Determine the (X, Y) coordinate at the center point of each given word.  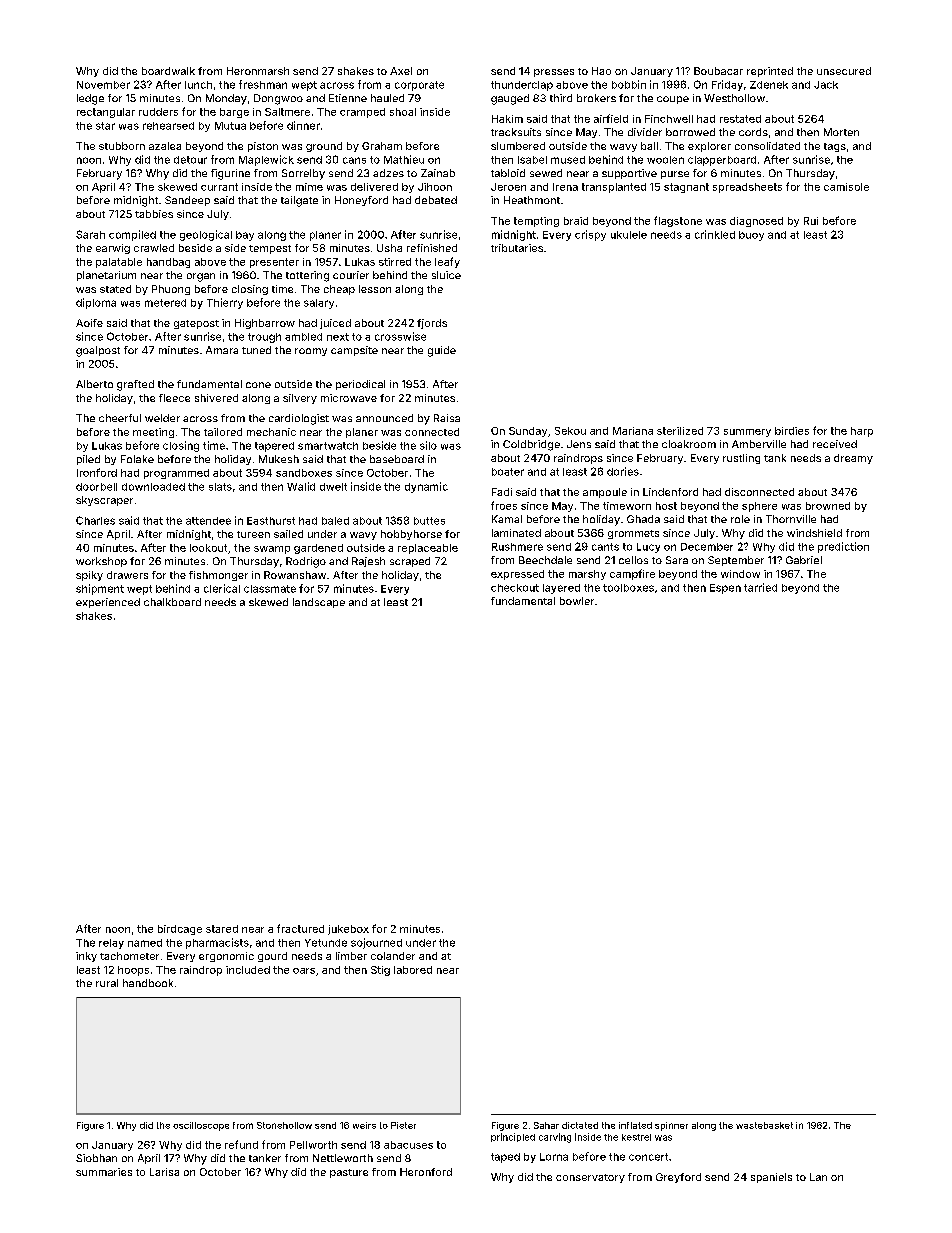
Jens (579, 444)
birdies (792, 431)
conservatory (590, 1178)
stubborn (122, 146)
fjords (432, 324)
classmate (270, 589)
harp (862, 432)
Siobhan (96, 1158)
